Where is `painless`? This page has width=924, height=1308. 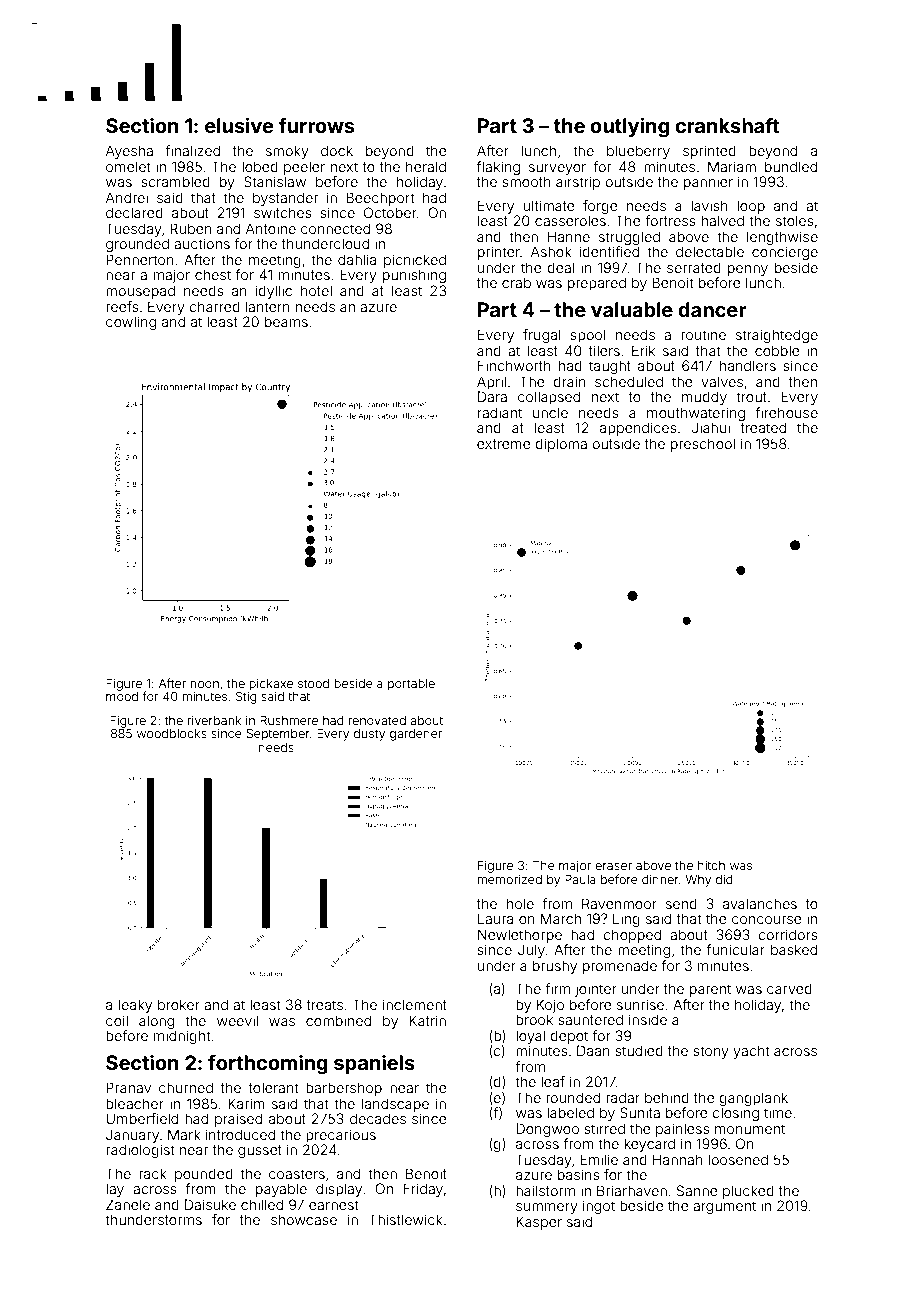 painless is located at coordinates (683, 1130).
